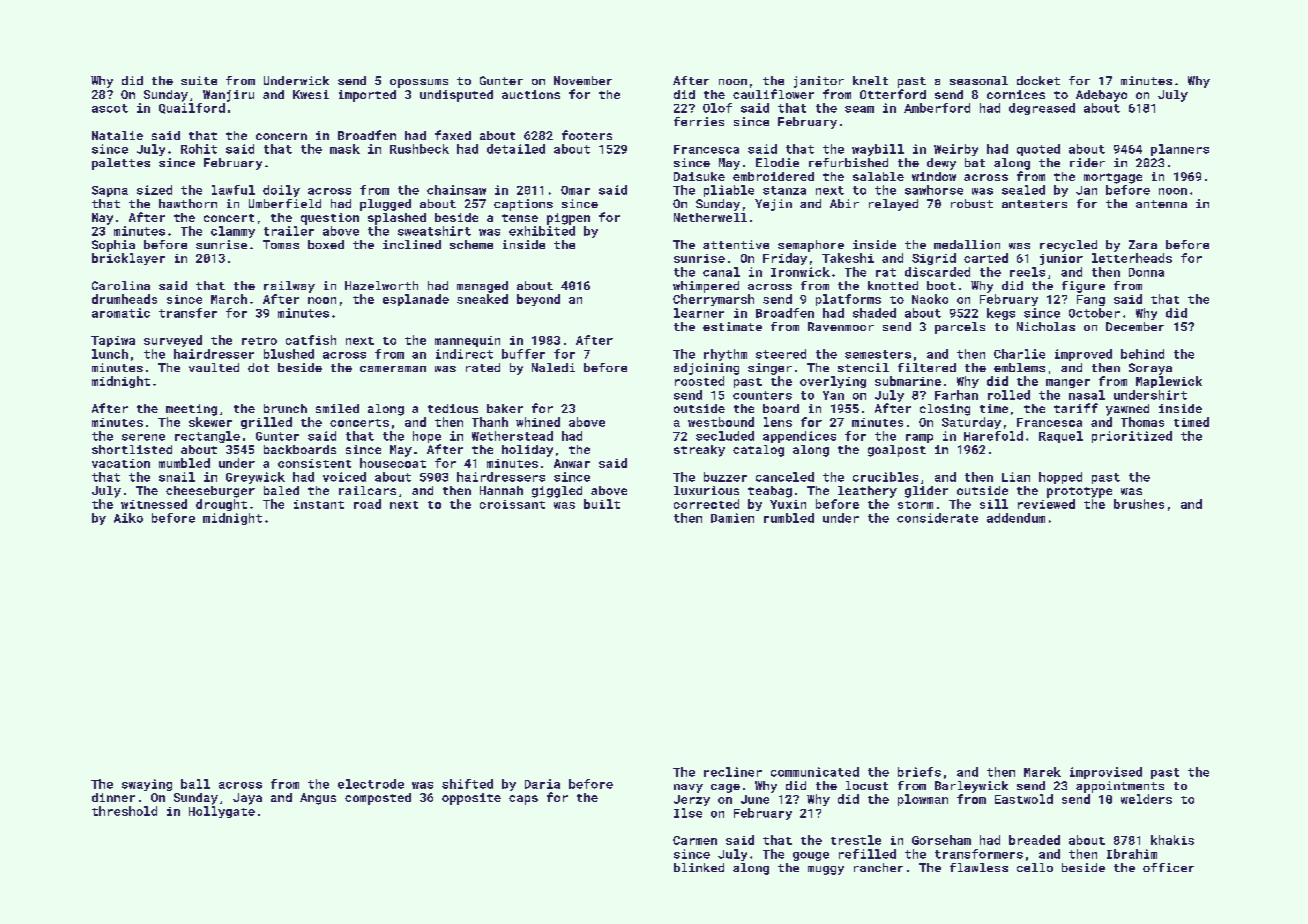  What do you see at coordinates (706, 504) in the document?
I see `corrected` at bounding box center [706, 504].
